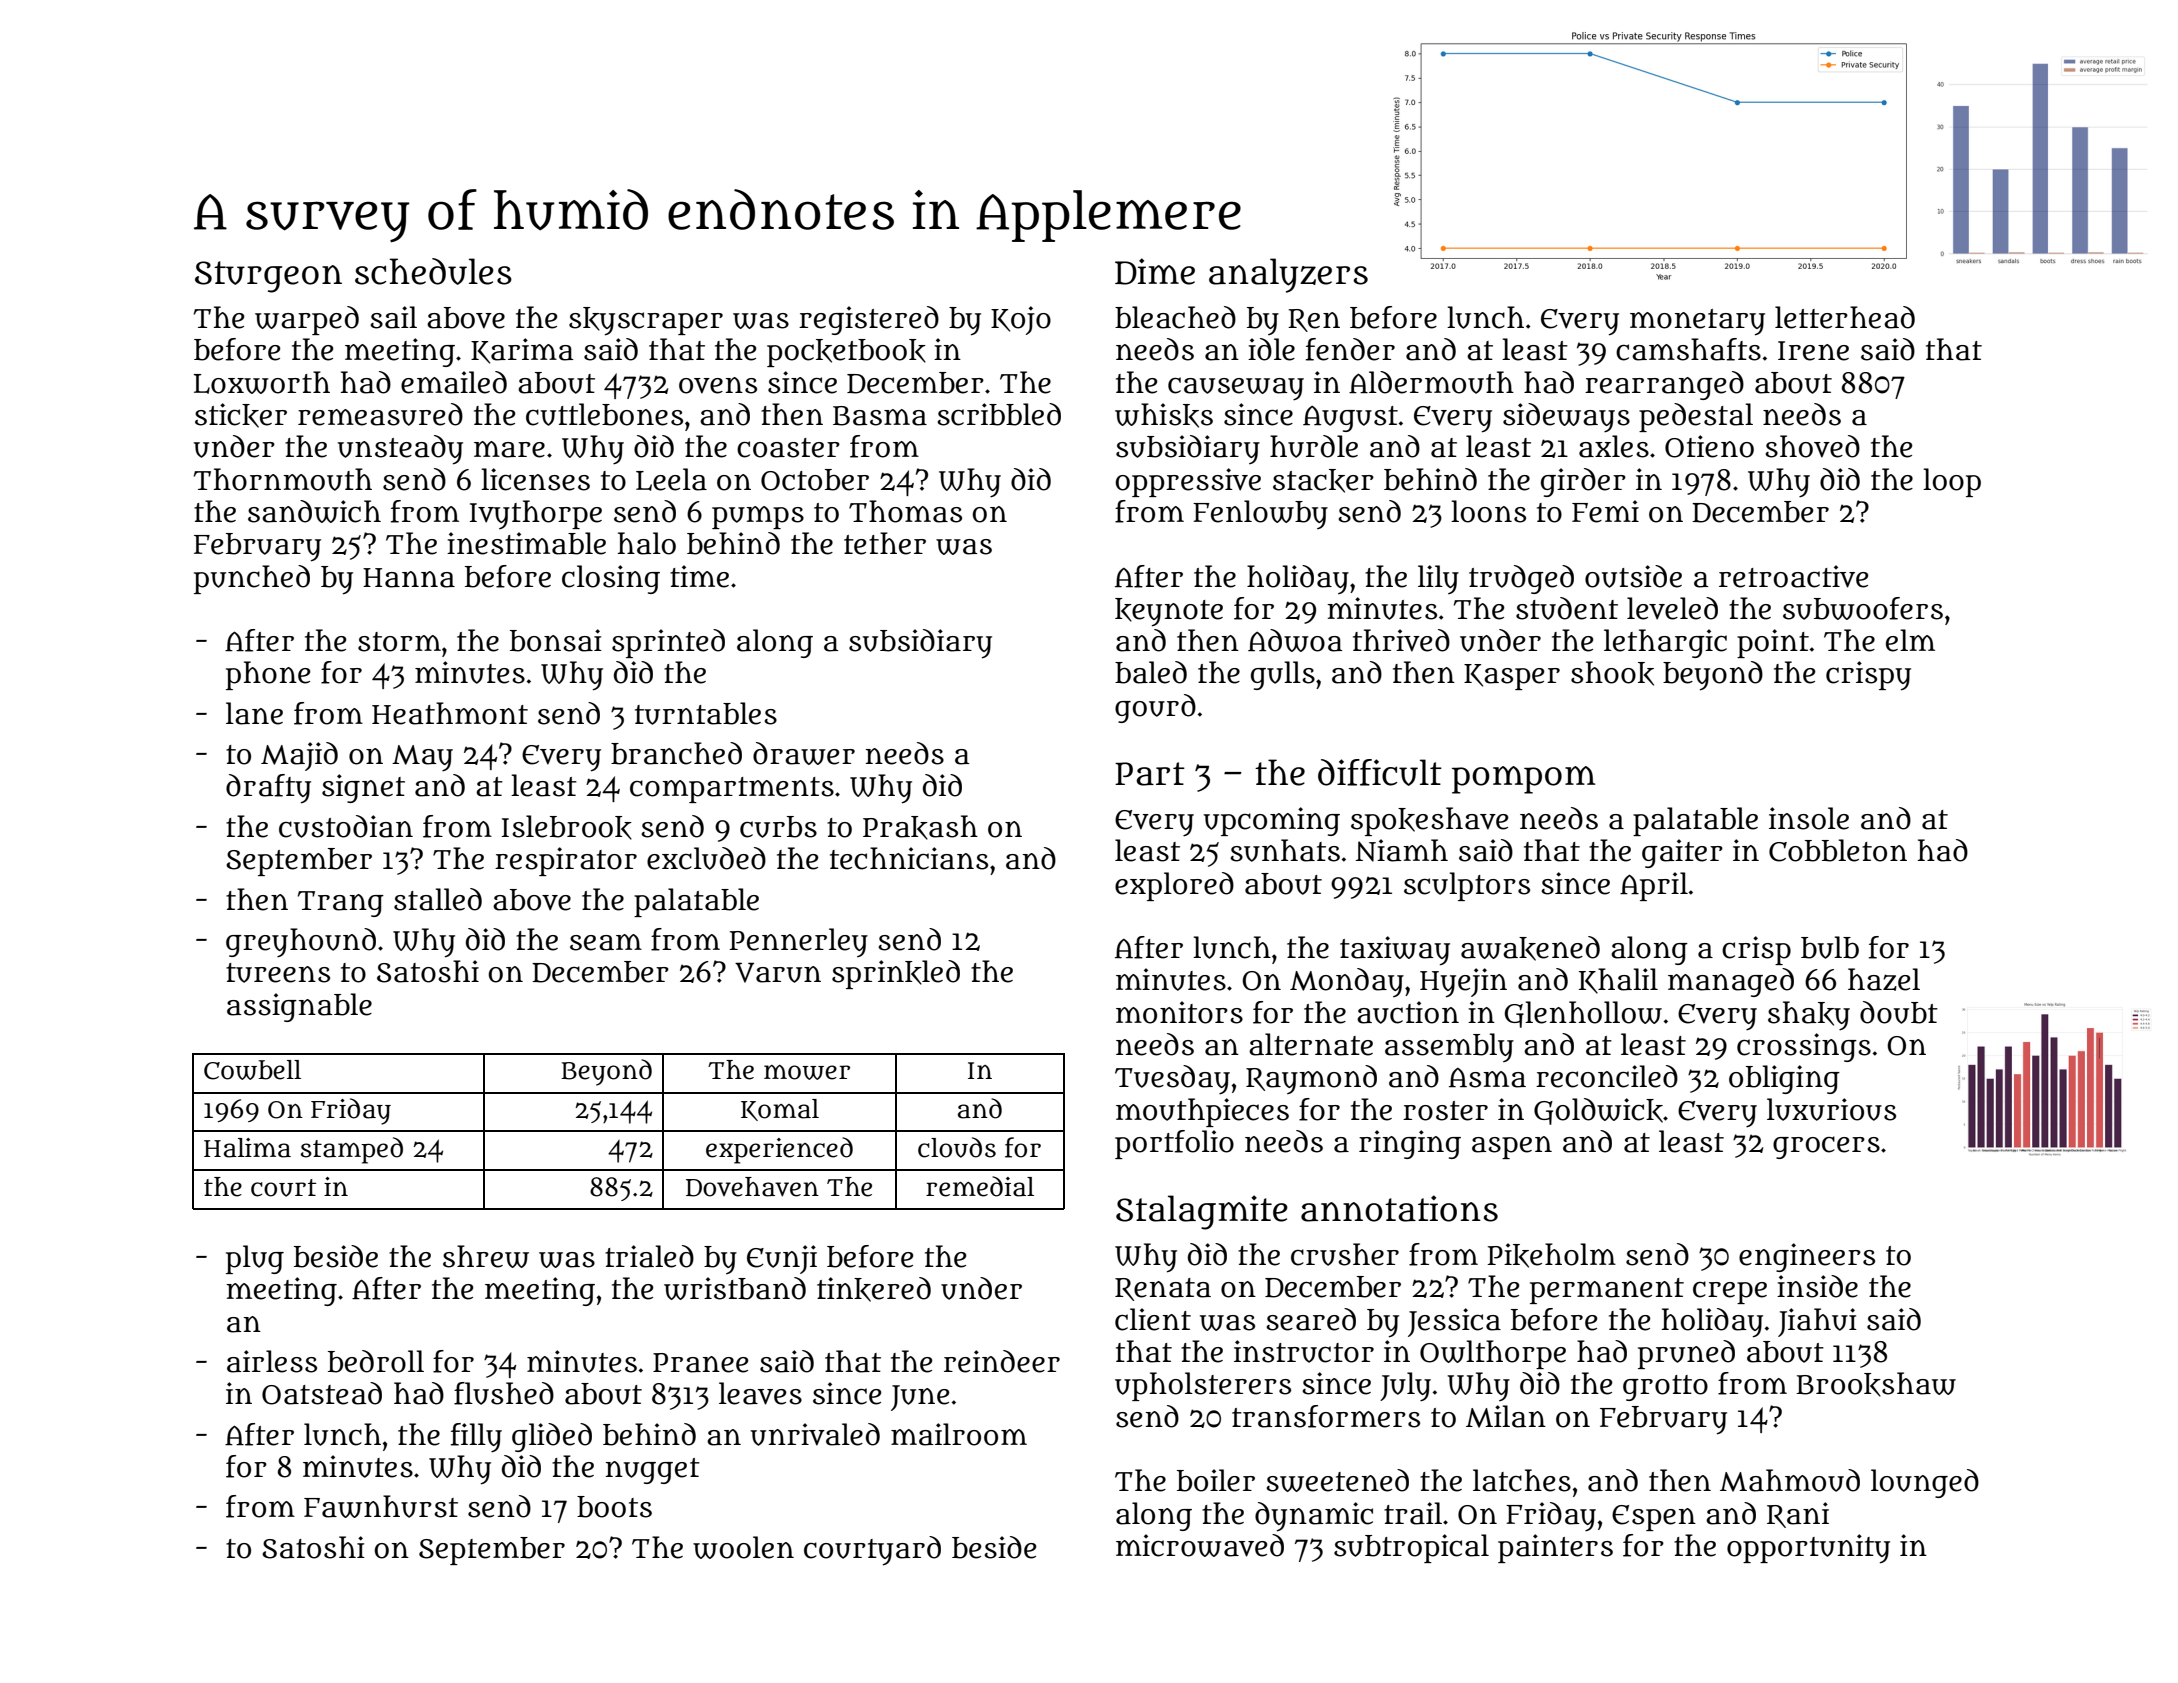  What do you see at coordinates (671, 479) in the screenshot?
I see `Leela` at bounding box center [671, 479].
